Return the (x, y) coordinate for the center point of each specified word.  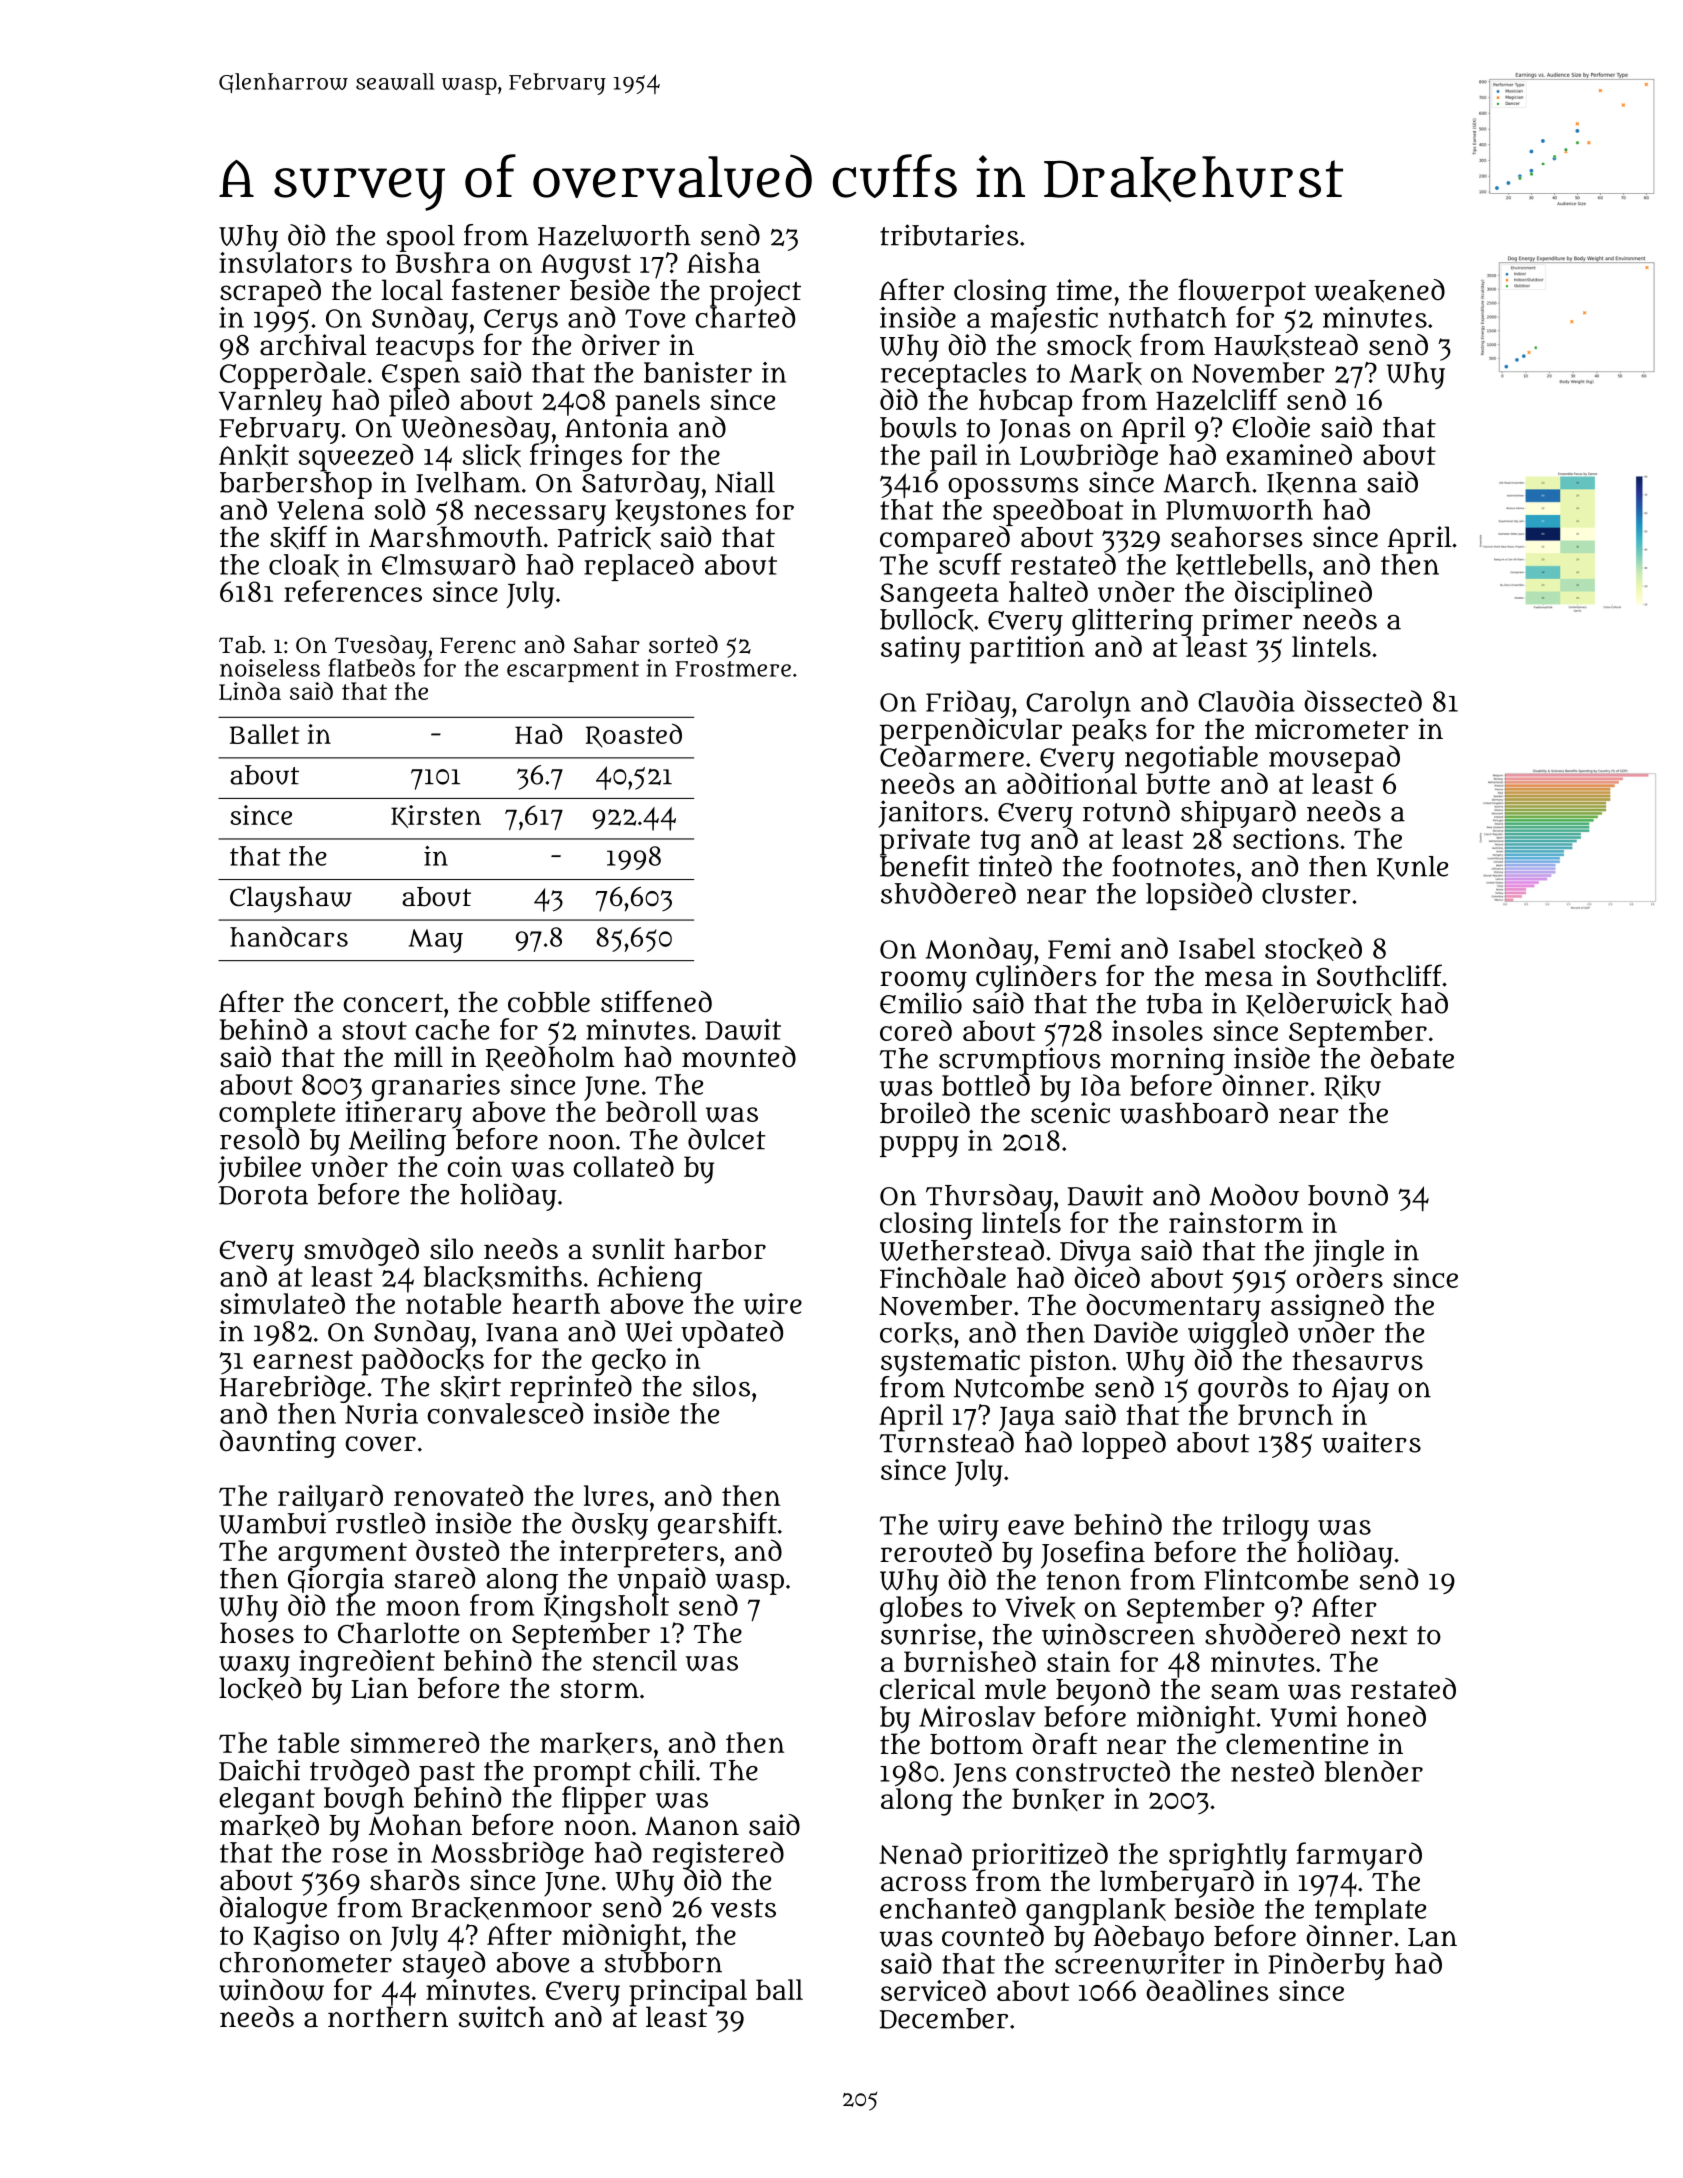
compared (945, 539)
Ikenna (1312, 483)
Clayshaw (291, 899)
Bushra (443, 262)
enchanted (948, 1908)
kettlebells (1241, 565)
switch (502, 2017)
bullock (926, 620)
